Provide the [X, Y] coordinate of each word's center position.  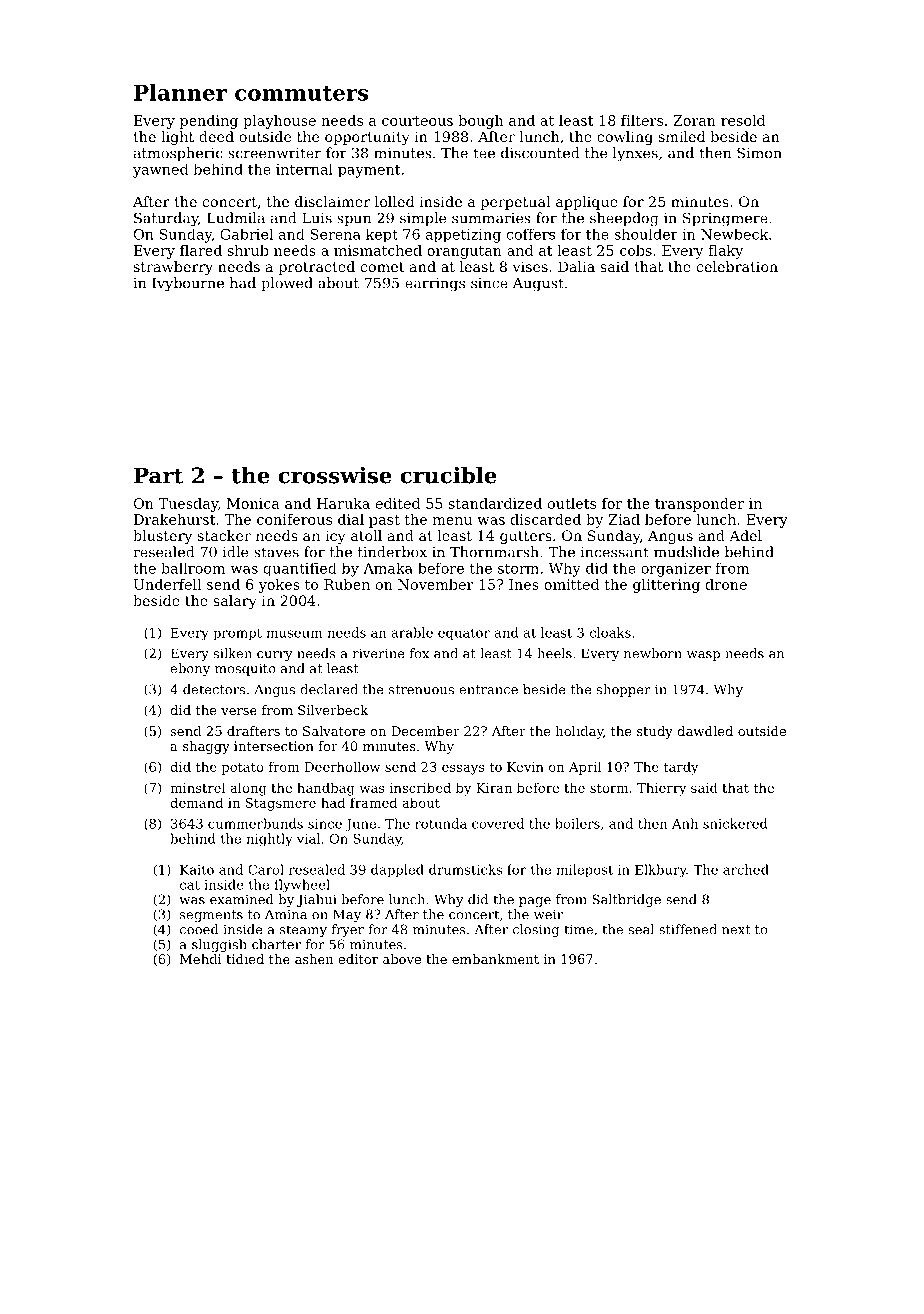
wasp [703, 656]
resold [743, 120]
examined [241, 899]
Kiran [494, 788]
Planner [180, 92]
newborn [653, 653]
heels [554, 653]
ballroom [193, 568]
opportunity [367, 138]
